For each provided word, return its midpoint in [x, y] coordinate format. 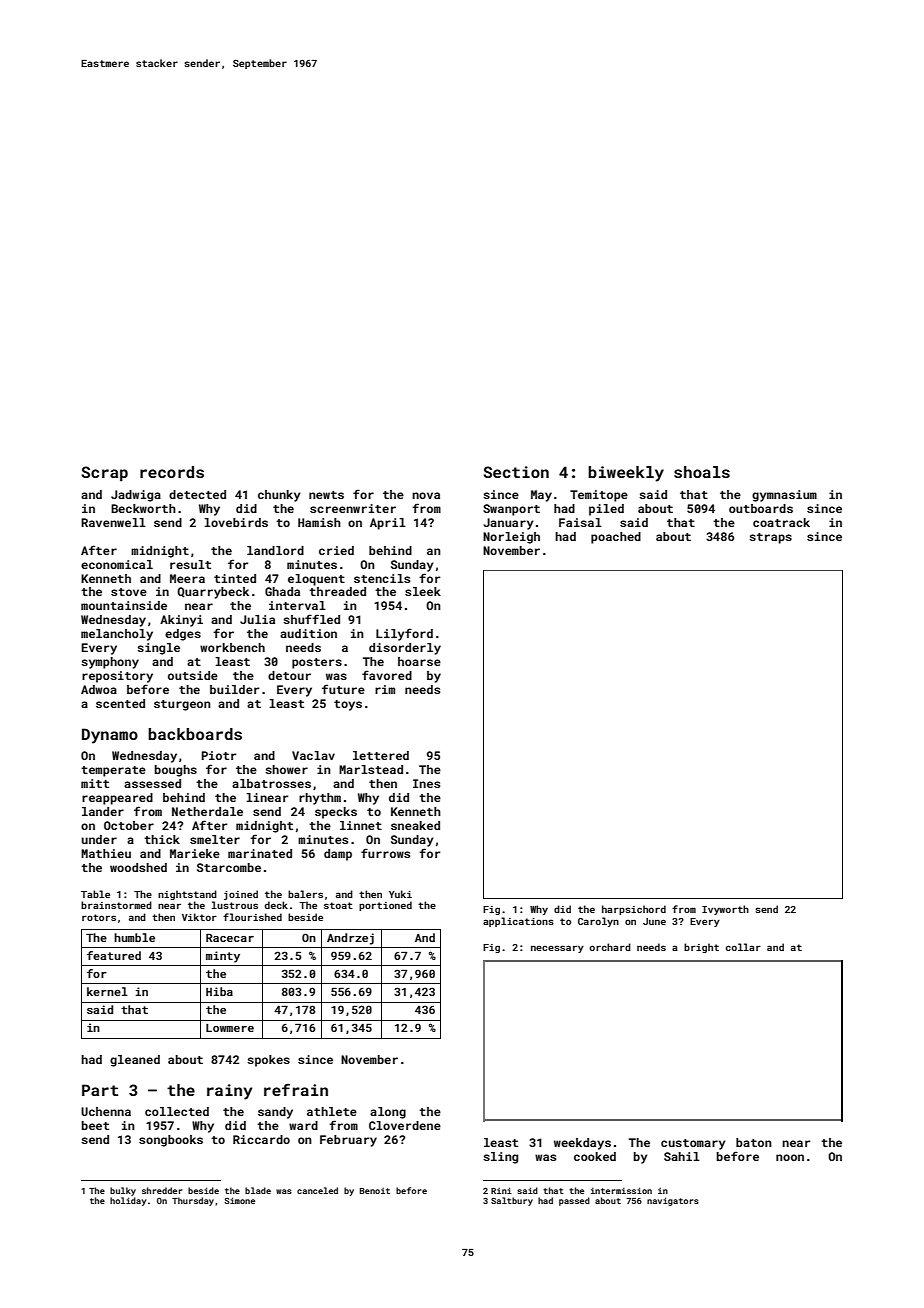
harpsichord [634, 910]
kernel [107, 991]
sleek [423, 591]
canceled [317, 1190]
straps [770, 538]
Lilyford [404, 634]
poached [616, 538]
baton [754, 1142]
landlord [275, 550]
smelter [215, 839]
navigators [673, 1201]
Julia [257, 619]
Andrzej [350, 939]
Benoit [375, 1191]
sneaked [415, 825]
